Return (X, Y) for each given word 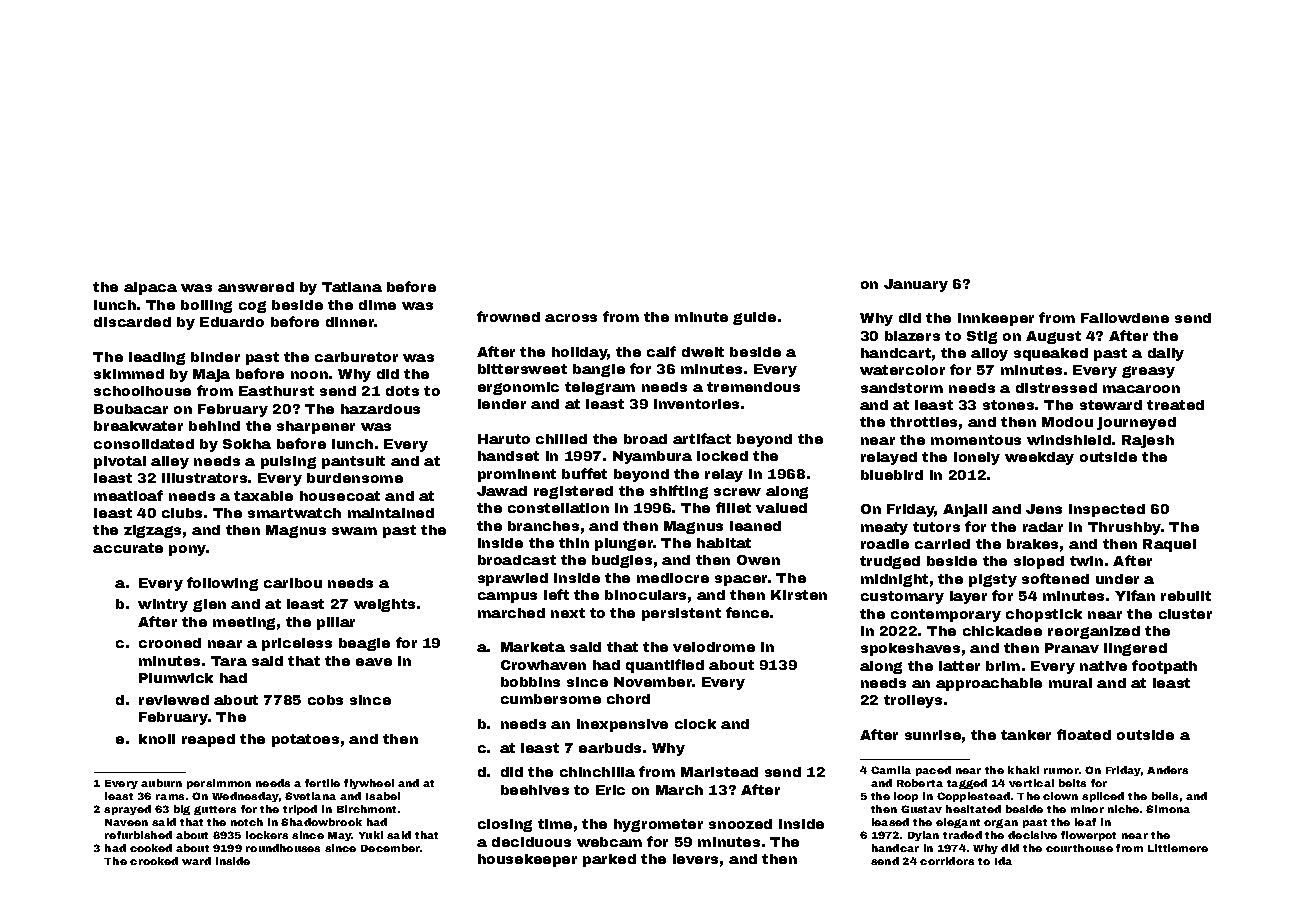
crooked (154, 861)
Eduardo (232, 322)
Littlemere (1178, 848)
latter (959, 666)
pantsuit (353, 462)
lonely (977, 458)
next (568, 613)
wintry (163, 605)
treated (1175, 405)
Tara (229, 661)
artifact (702, 438)
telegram (600, 388)
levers (695, 859)
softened (1055, 578)
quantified (665, 666)
